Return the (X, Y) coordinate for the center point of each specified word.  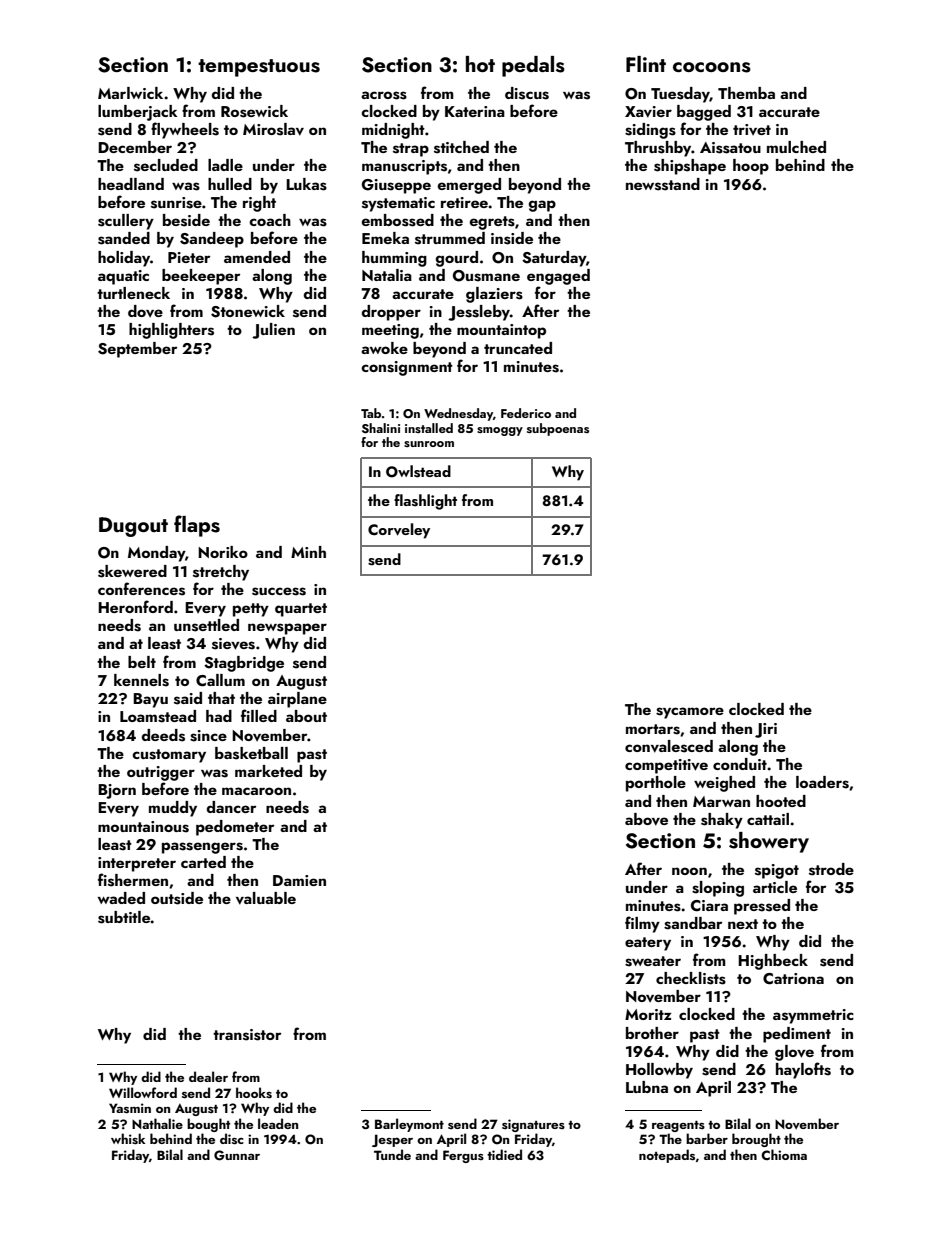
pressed (762, 907)
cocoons (712, 67)
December (135, 147)
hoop (751, 167)
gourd (457, 259)
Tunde (392, 1154)
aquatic (123, 277)
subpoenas (558, 429)
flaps (197, 526)
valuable (266, 898)
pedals (533, 66)
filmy (642, 924)
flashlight (425, 502)
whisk (128, 1138)
